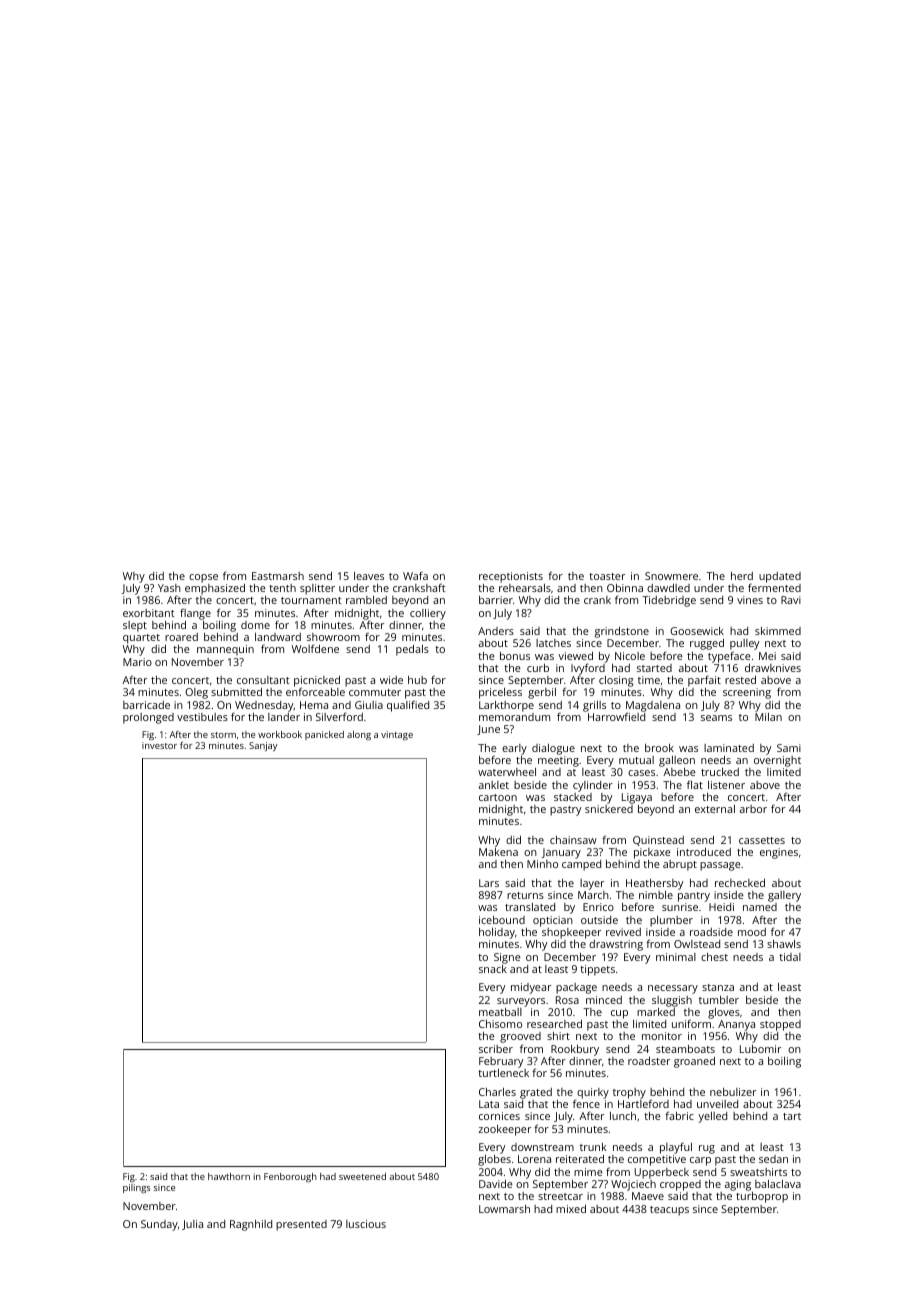 The height and width of the screenshot is (1308, 924). Describe the element at coordinates (497, 933) in the screenshot. I see `holiday` at that location.
